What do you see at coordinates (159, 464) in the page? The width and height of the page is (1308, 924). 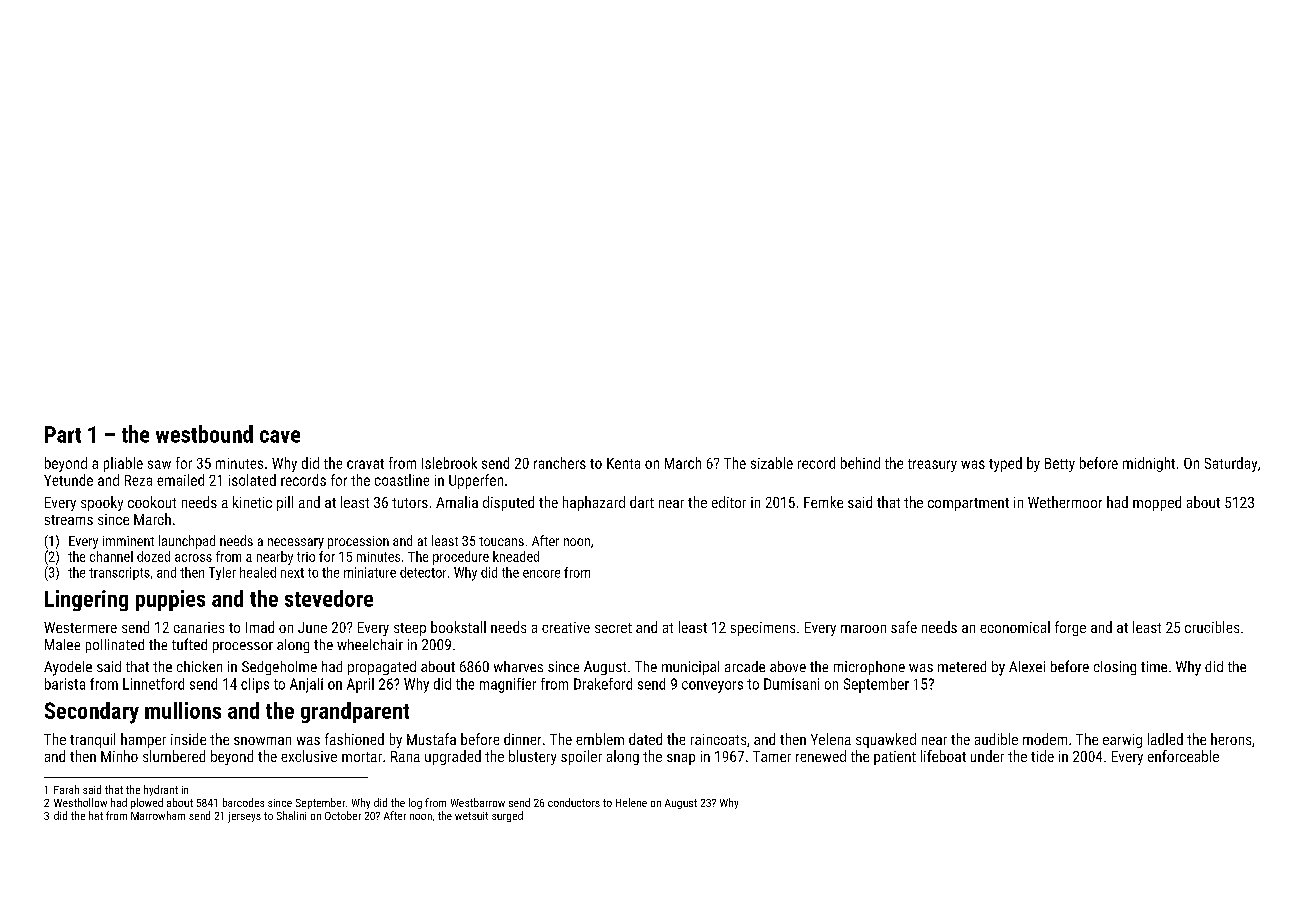 I see `saw` at bounding box center [159, 464].
